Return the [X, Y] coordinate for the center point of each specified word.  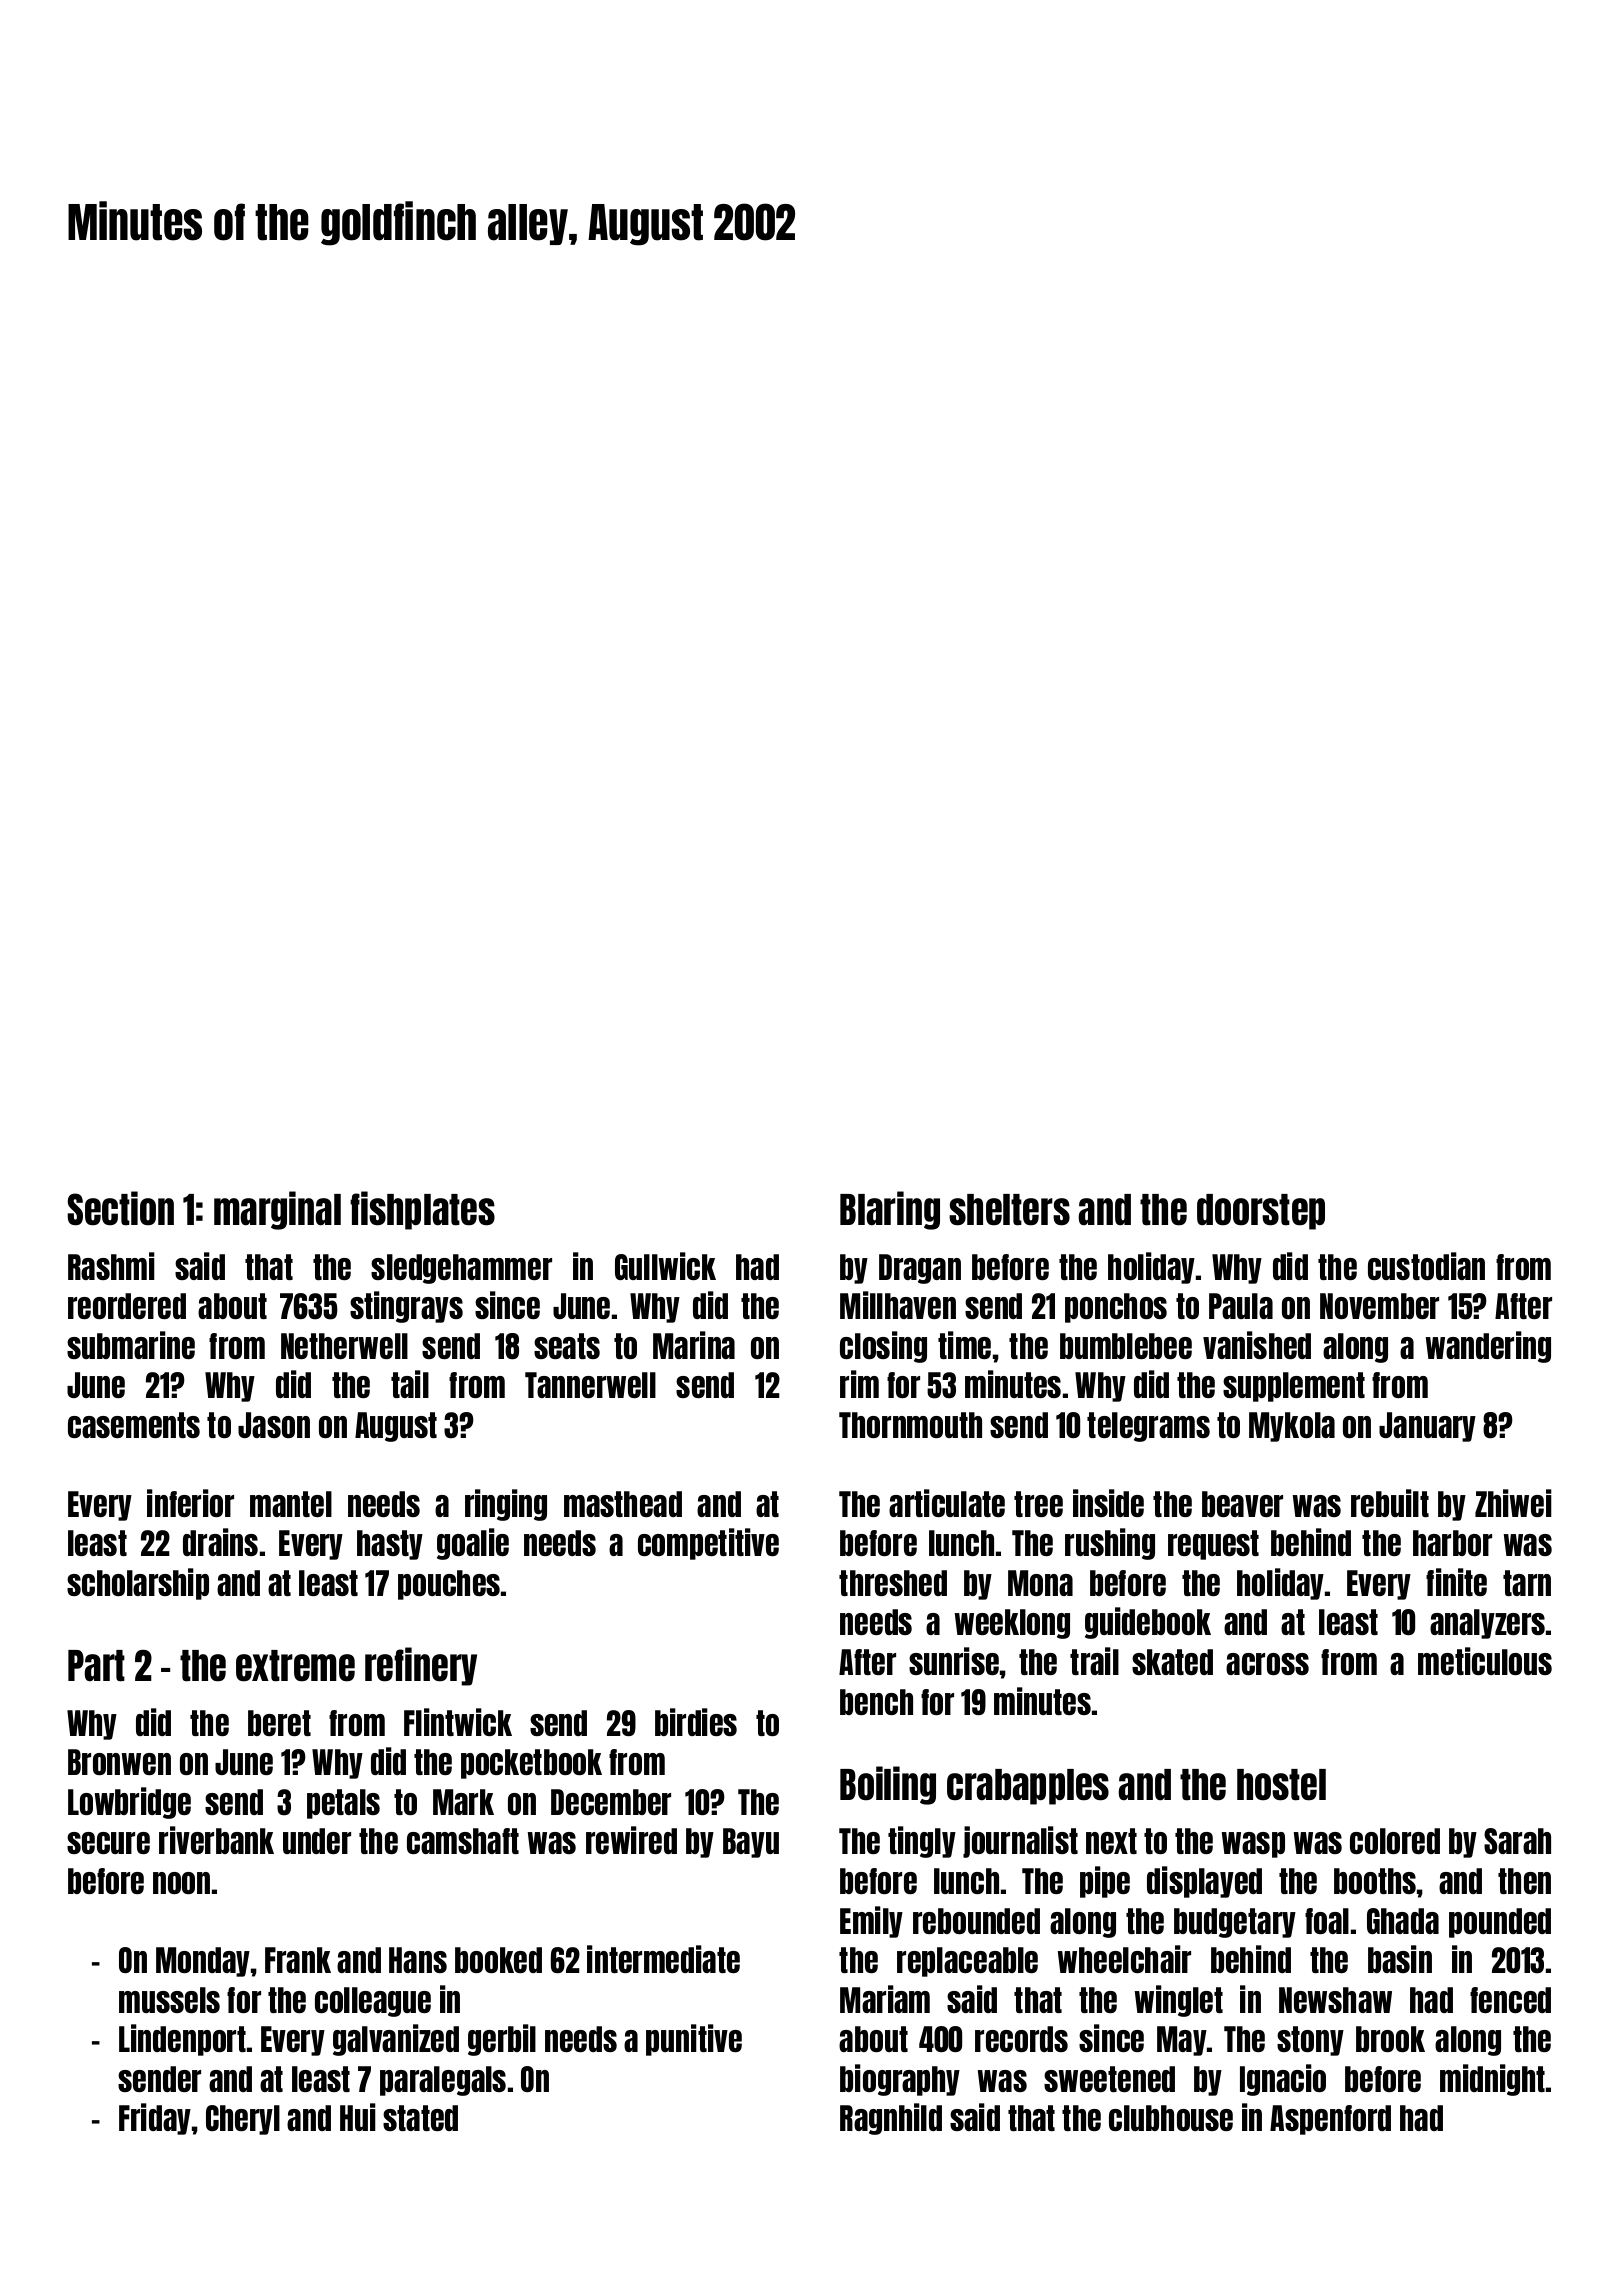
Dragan [920, 1269]
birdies [696, 1722]
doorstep [1261, 1212]
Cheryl [243, 2120]
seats [567, 1346]
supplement [1294, 1387]
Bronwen [119, 1762]
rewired [631, 1840]
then [1524, 1881]
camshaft [463, 1841]
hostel [1281, 1785]
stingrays [406, 1307]
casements [134, 1425]
